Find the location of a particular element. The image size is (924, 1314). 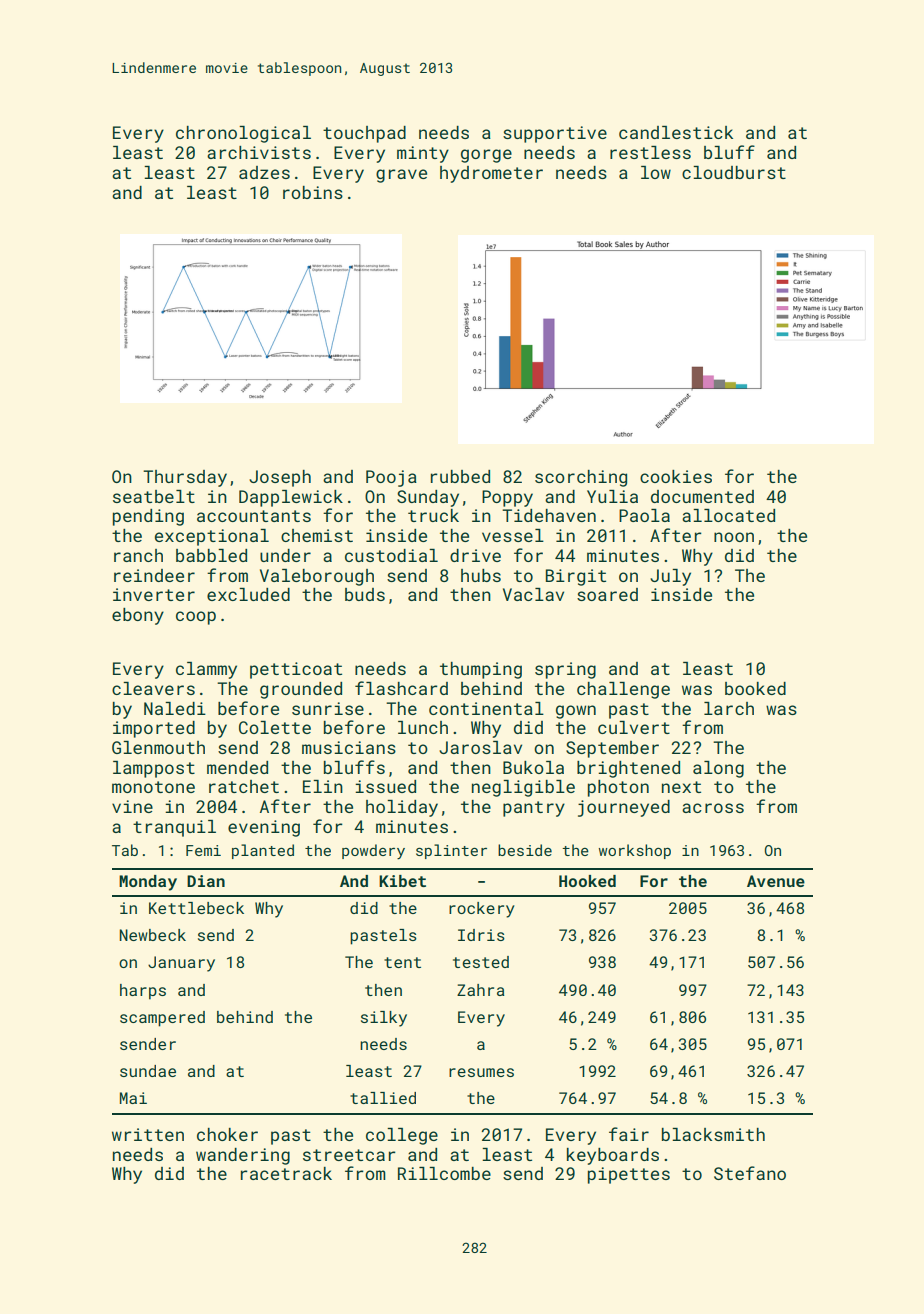

adzes is located at coordinates (264, 172).
